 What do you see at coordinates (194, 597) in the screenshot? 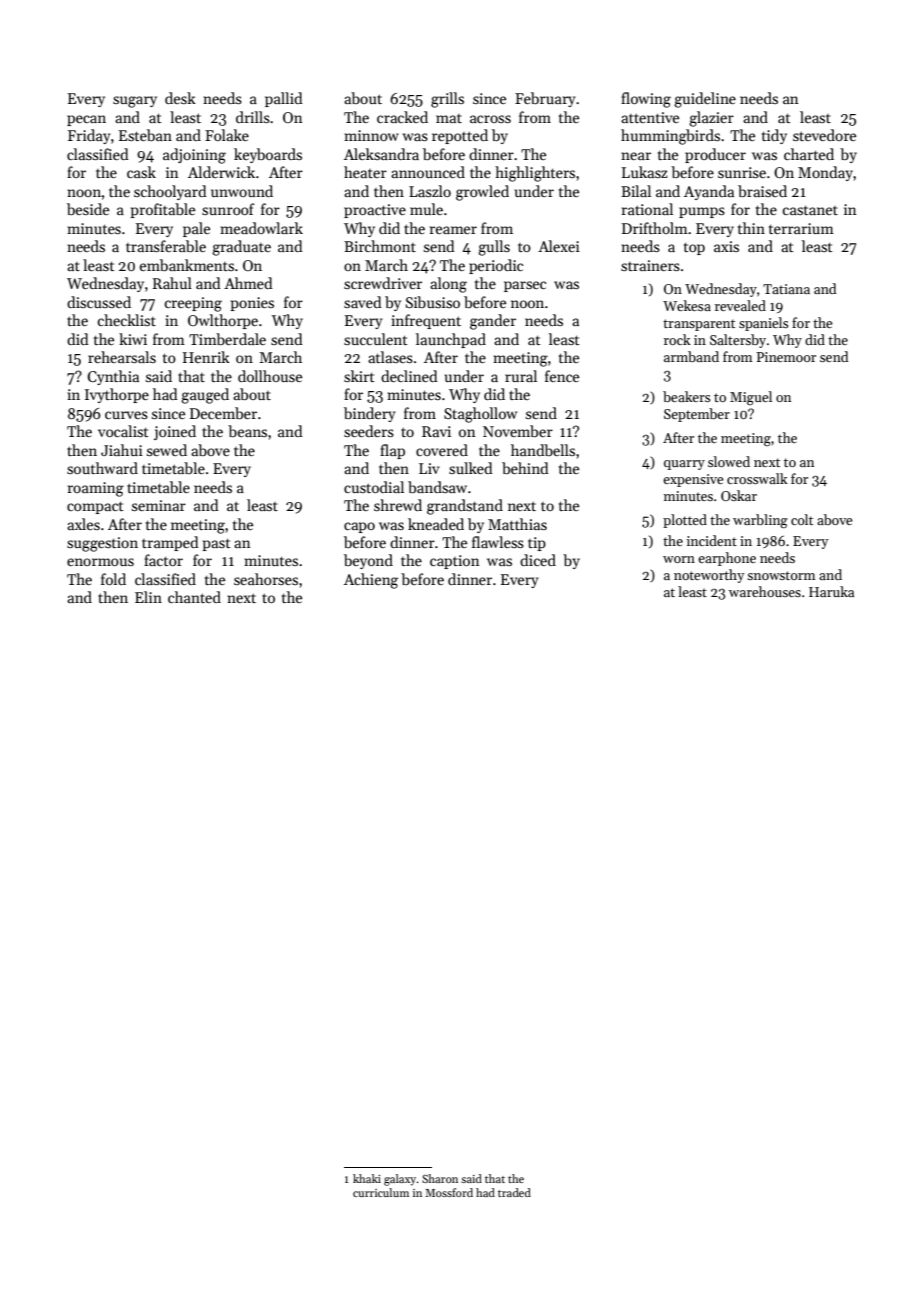
I see `chanted` at bounding box center [194, 597].
